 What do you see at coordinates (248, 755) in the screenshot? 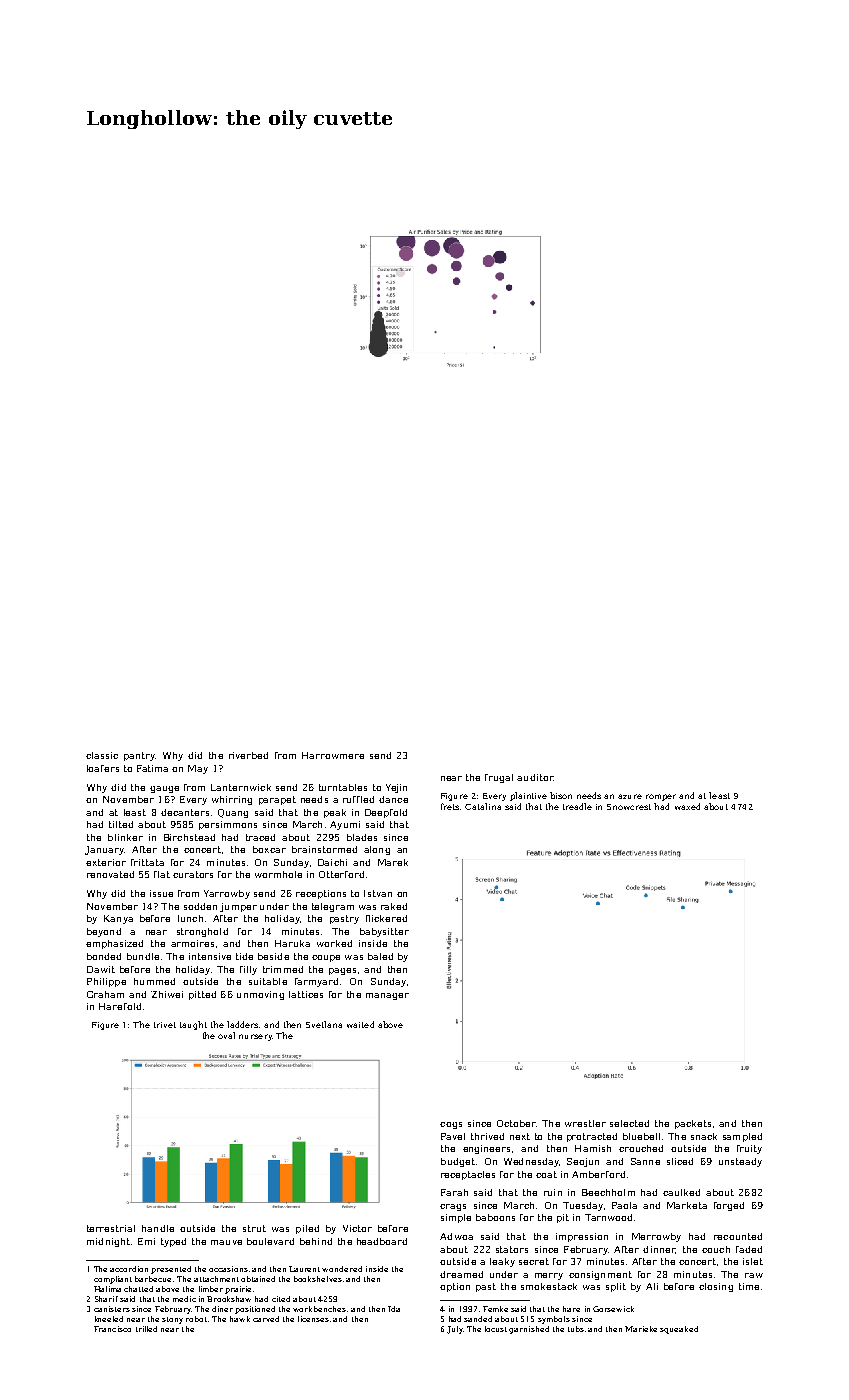
I see `riverbed` at bounding box center [248, 755].
